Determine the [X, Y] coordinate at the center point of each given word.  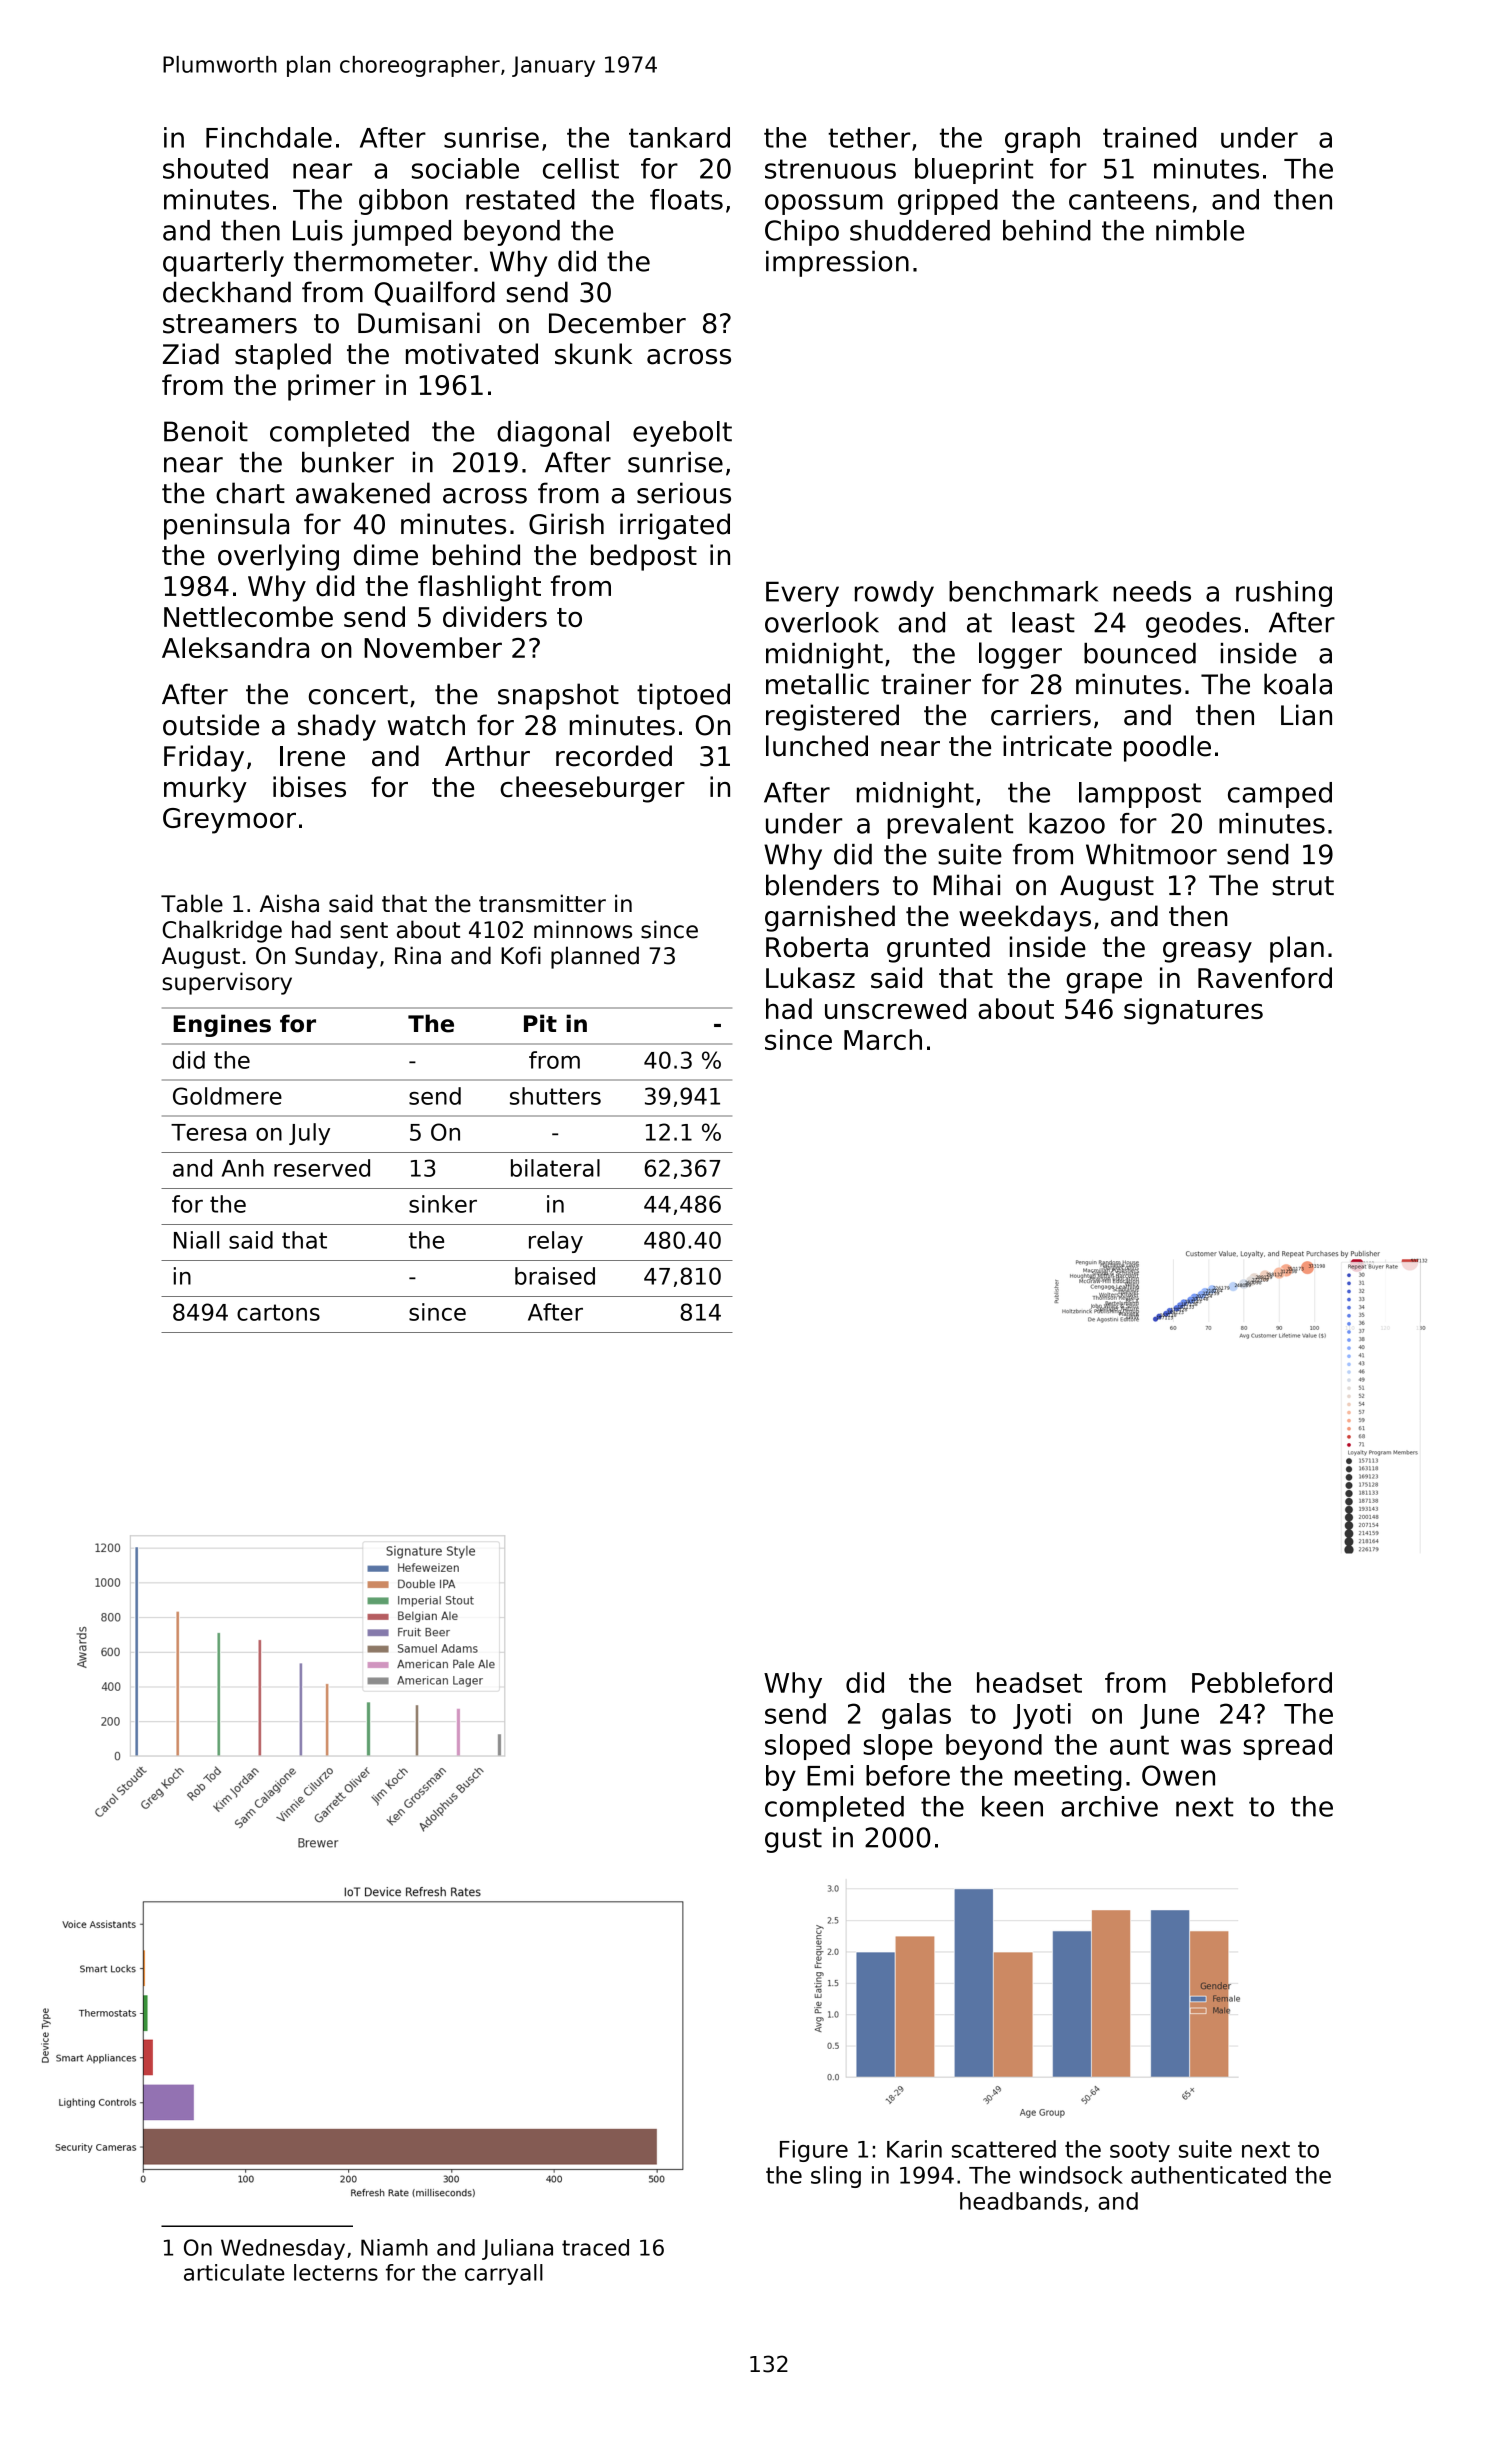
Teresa [208, 1132]
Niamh [394, 2247]
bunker [348, 462]
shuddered [920, 230]
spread [1287, 1747]
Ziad [191, 354]
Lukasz [810, 978]
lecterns [336, 2272]
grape [1104, 983]
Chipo [802, 233]
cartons [278, 1312]
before [908, 1775]
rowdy [894, 594]
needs [1152, 591]
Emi [830, 1775]
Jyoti [1042, 1716]
